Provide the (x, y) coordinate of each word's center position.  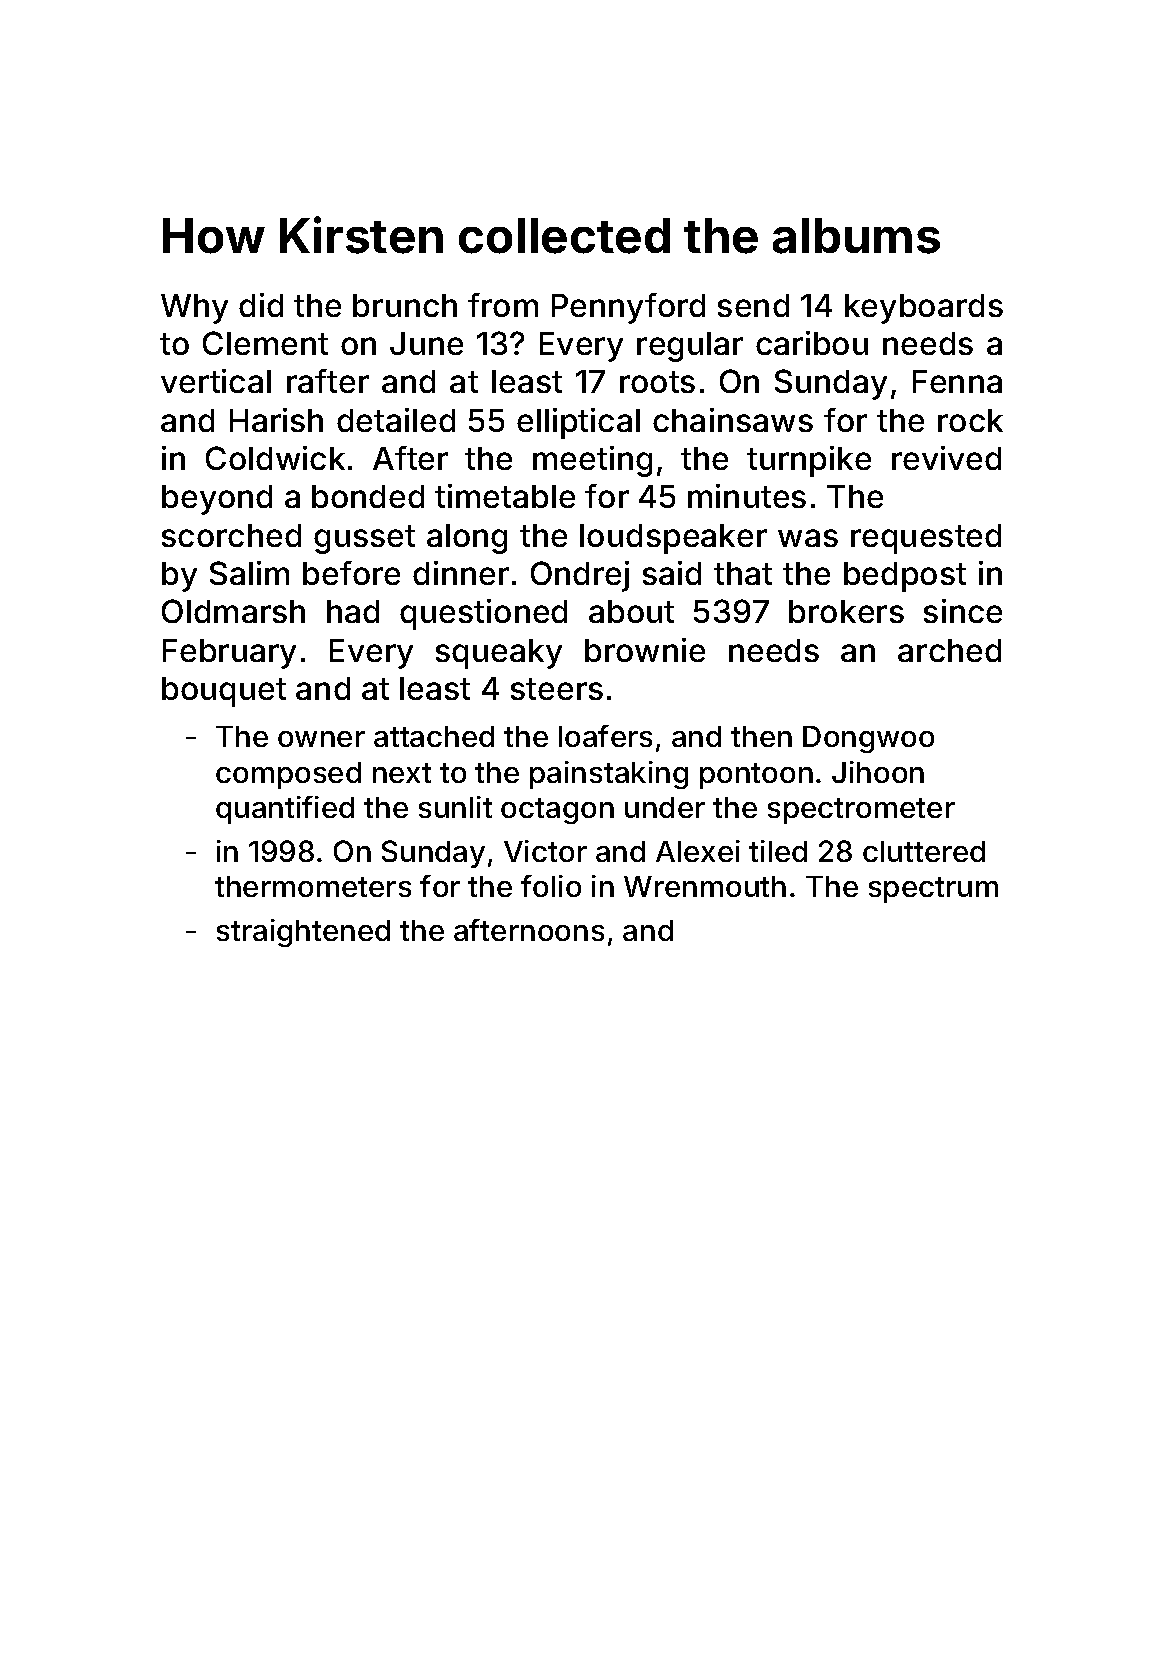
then (761, 736)
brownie (645, 650)
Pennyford (628, 308)
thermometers (313, 886)
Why (194, 309)
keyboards (924, 309)
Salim (249, 573)
